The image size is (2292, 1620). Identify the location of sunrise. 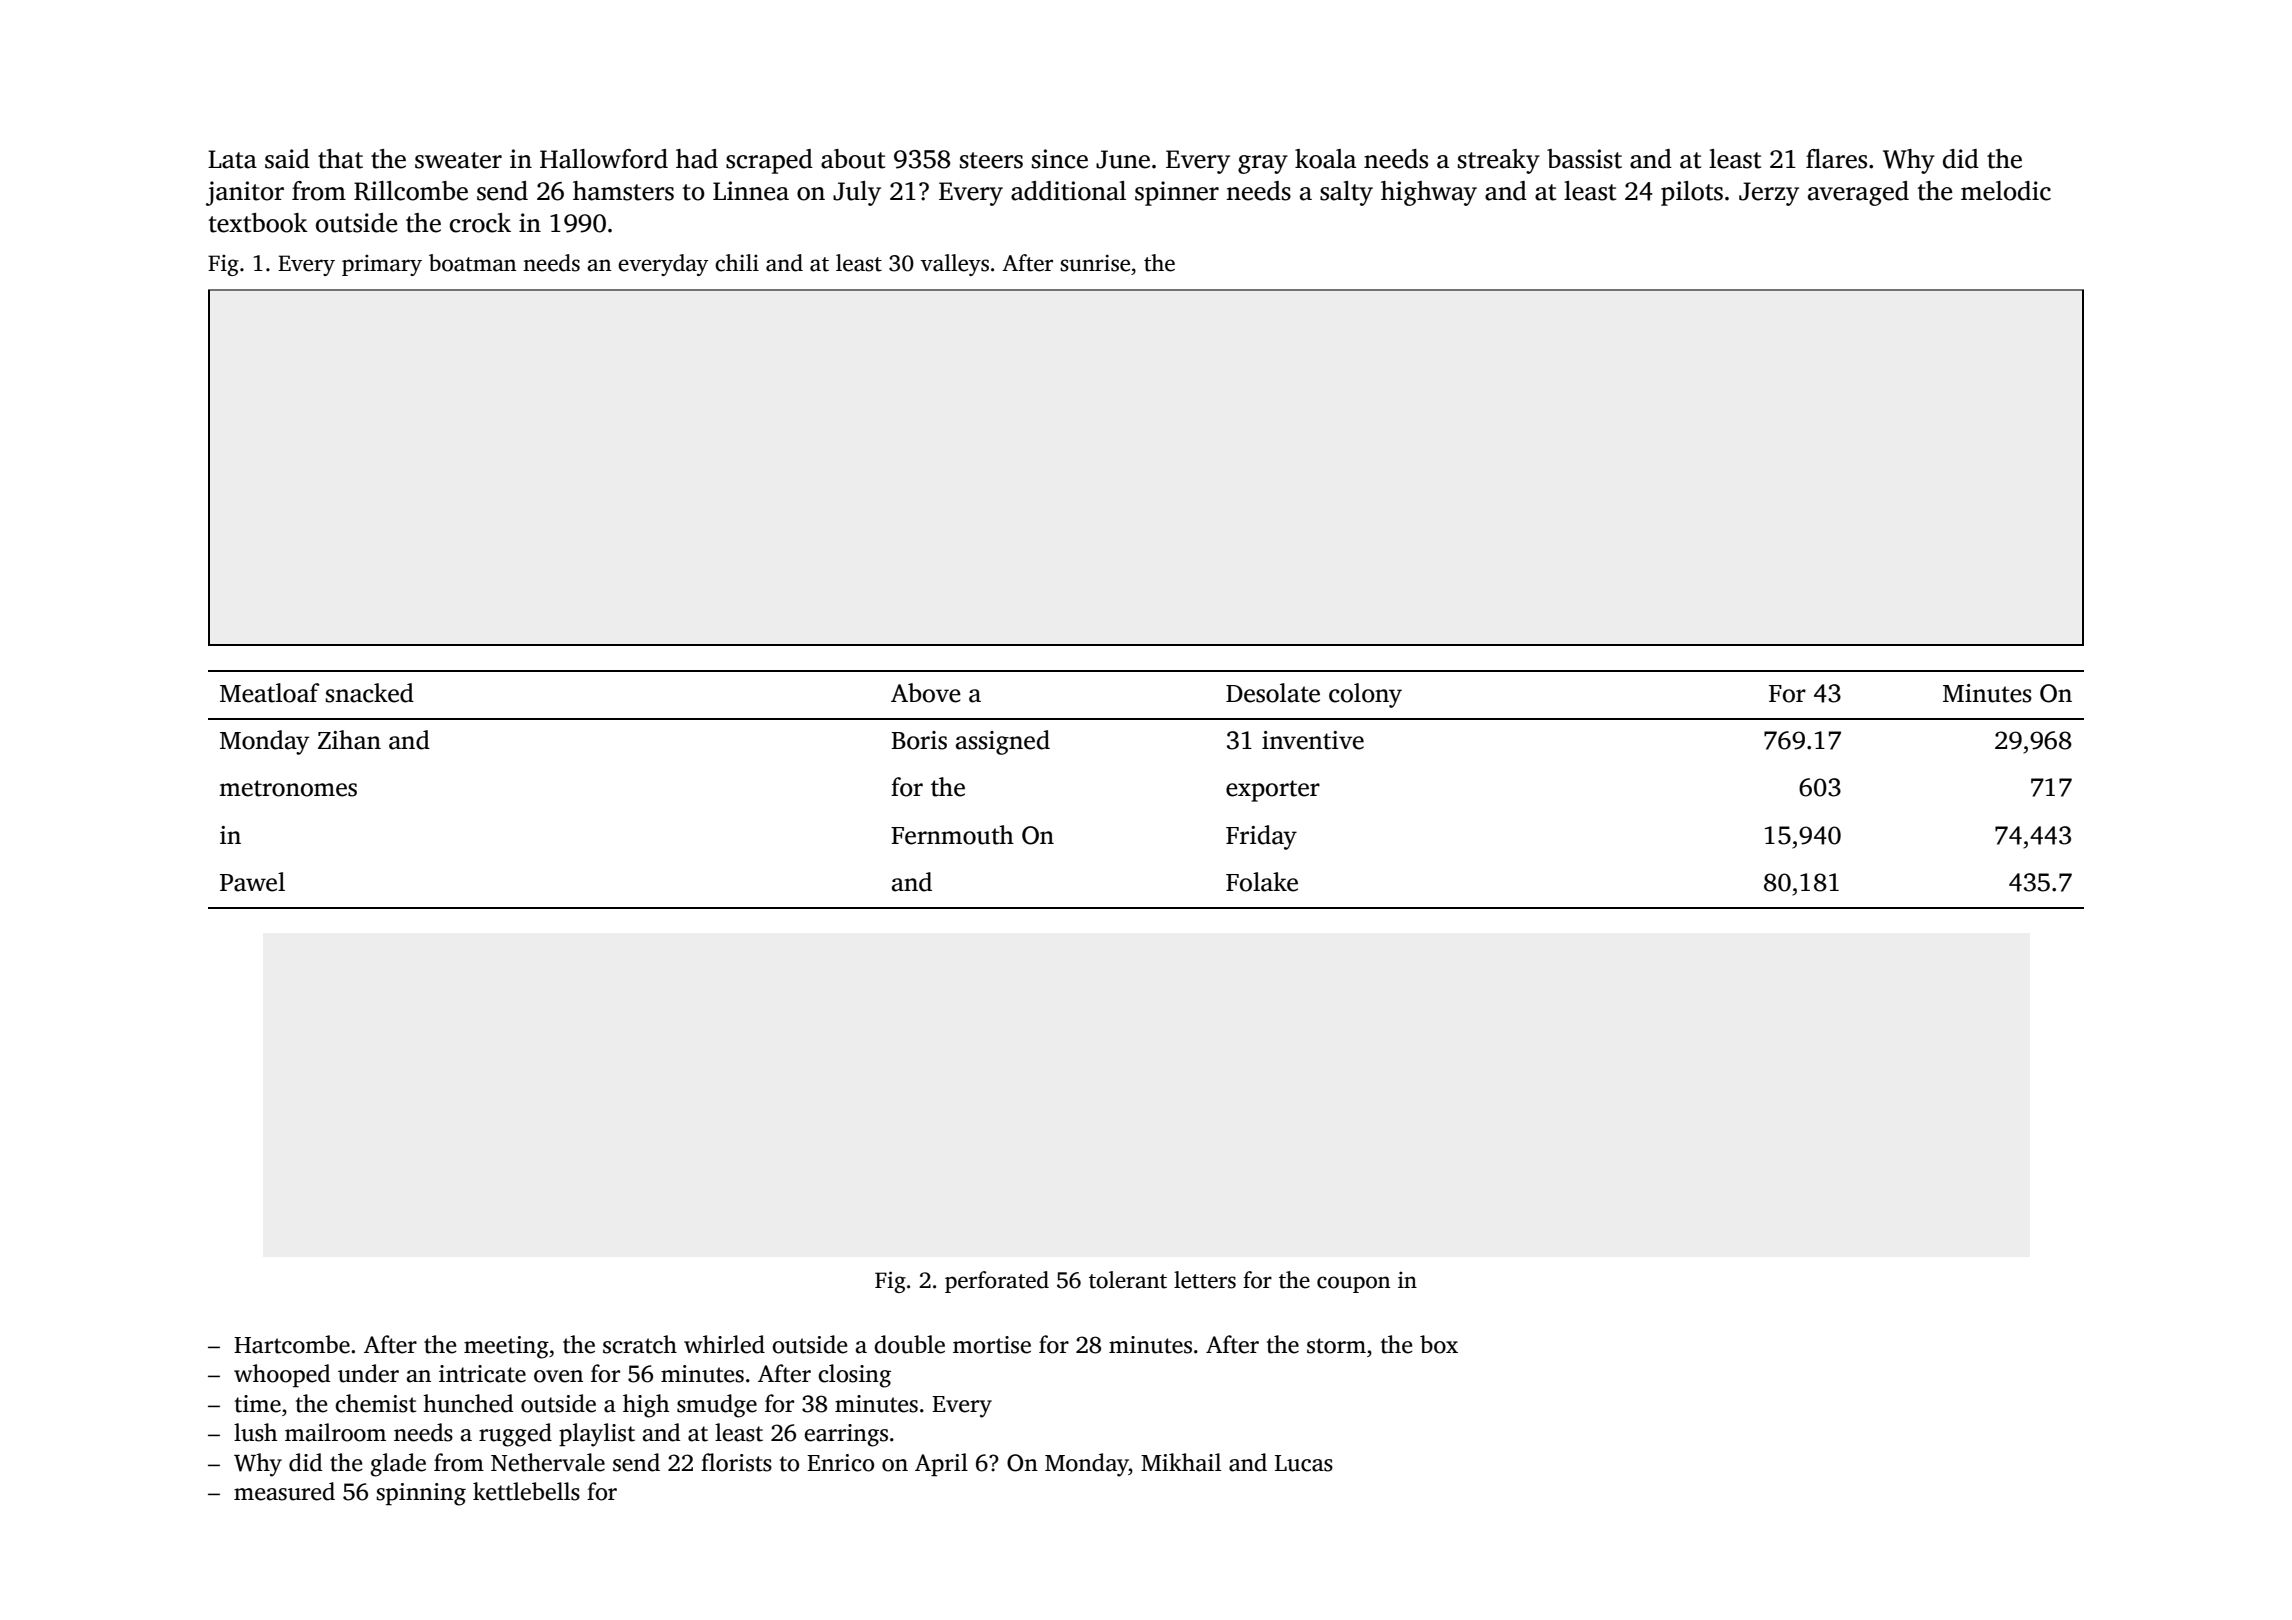
(1095, 263).
